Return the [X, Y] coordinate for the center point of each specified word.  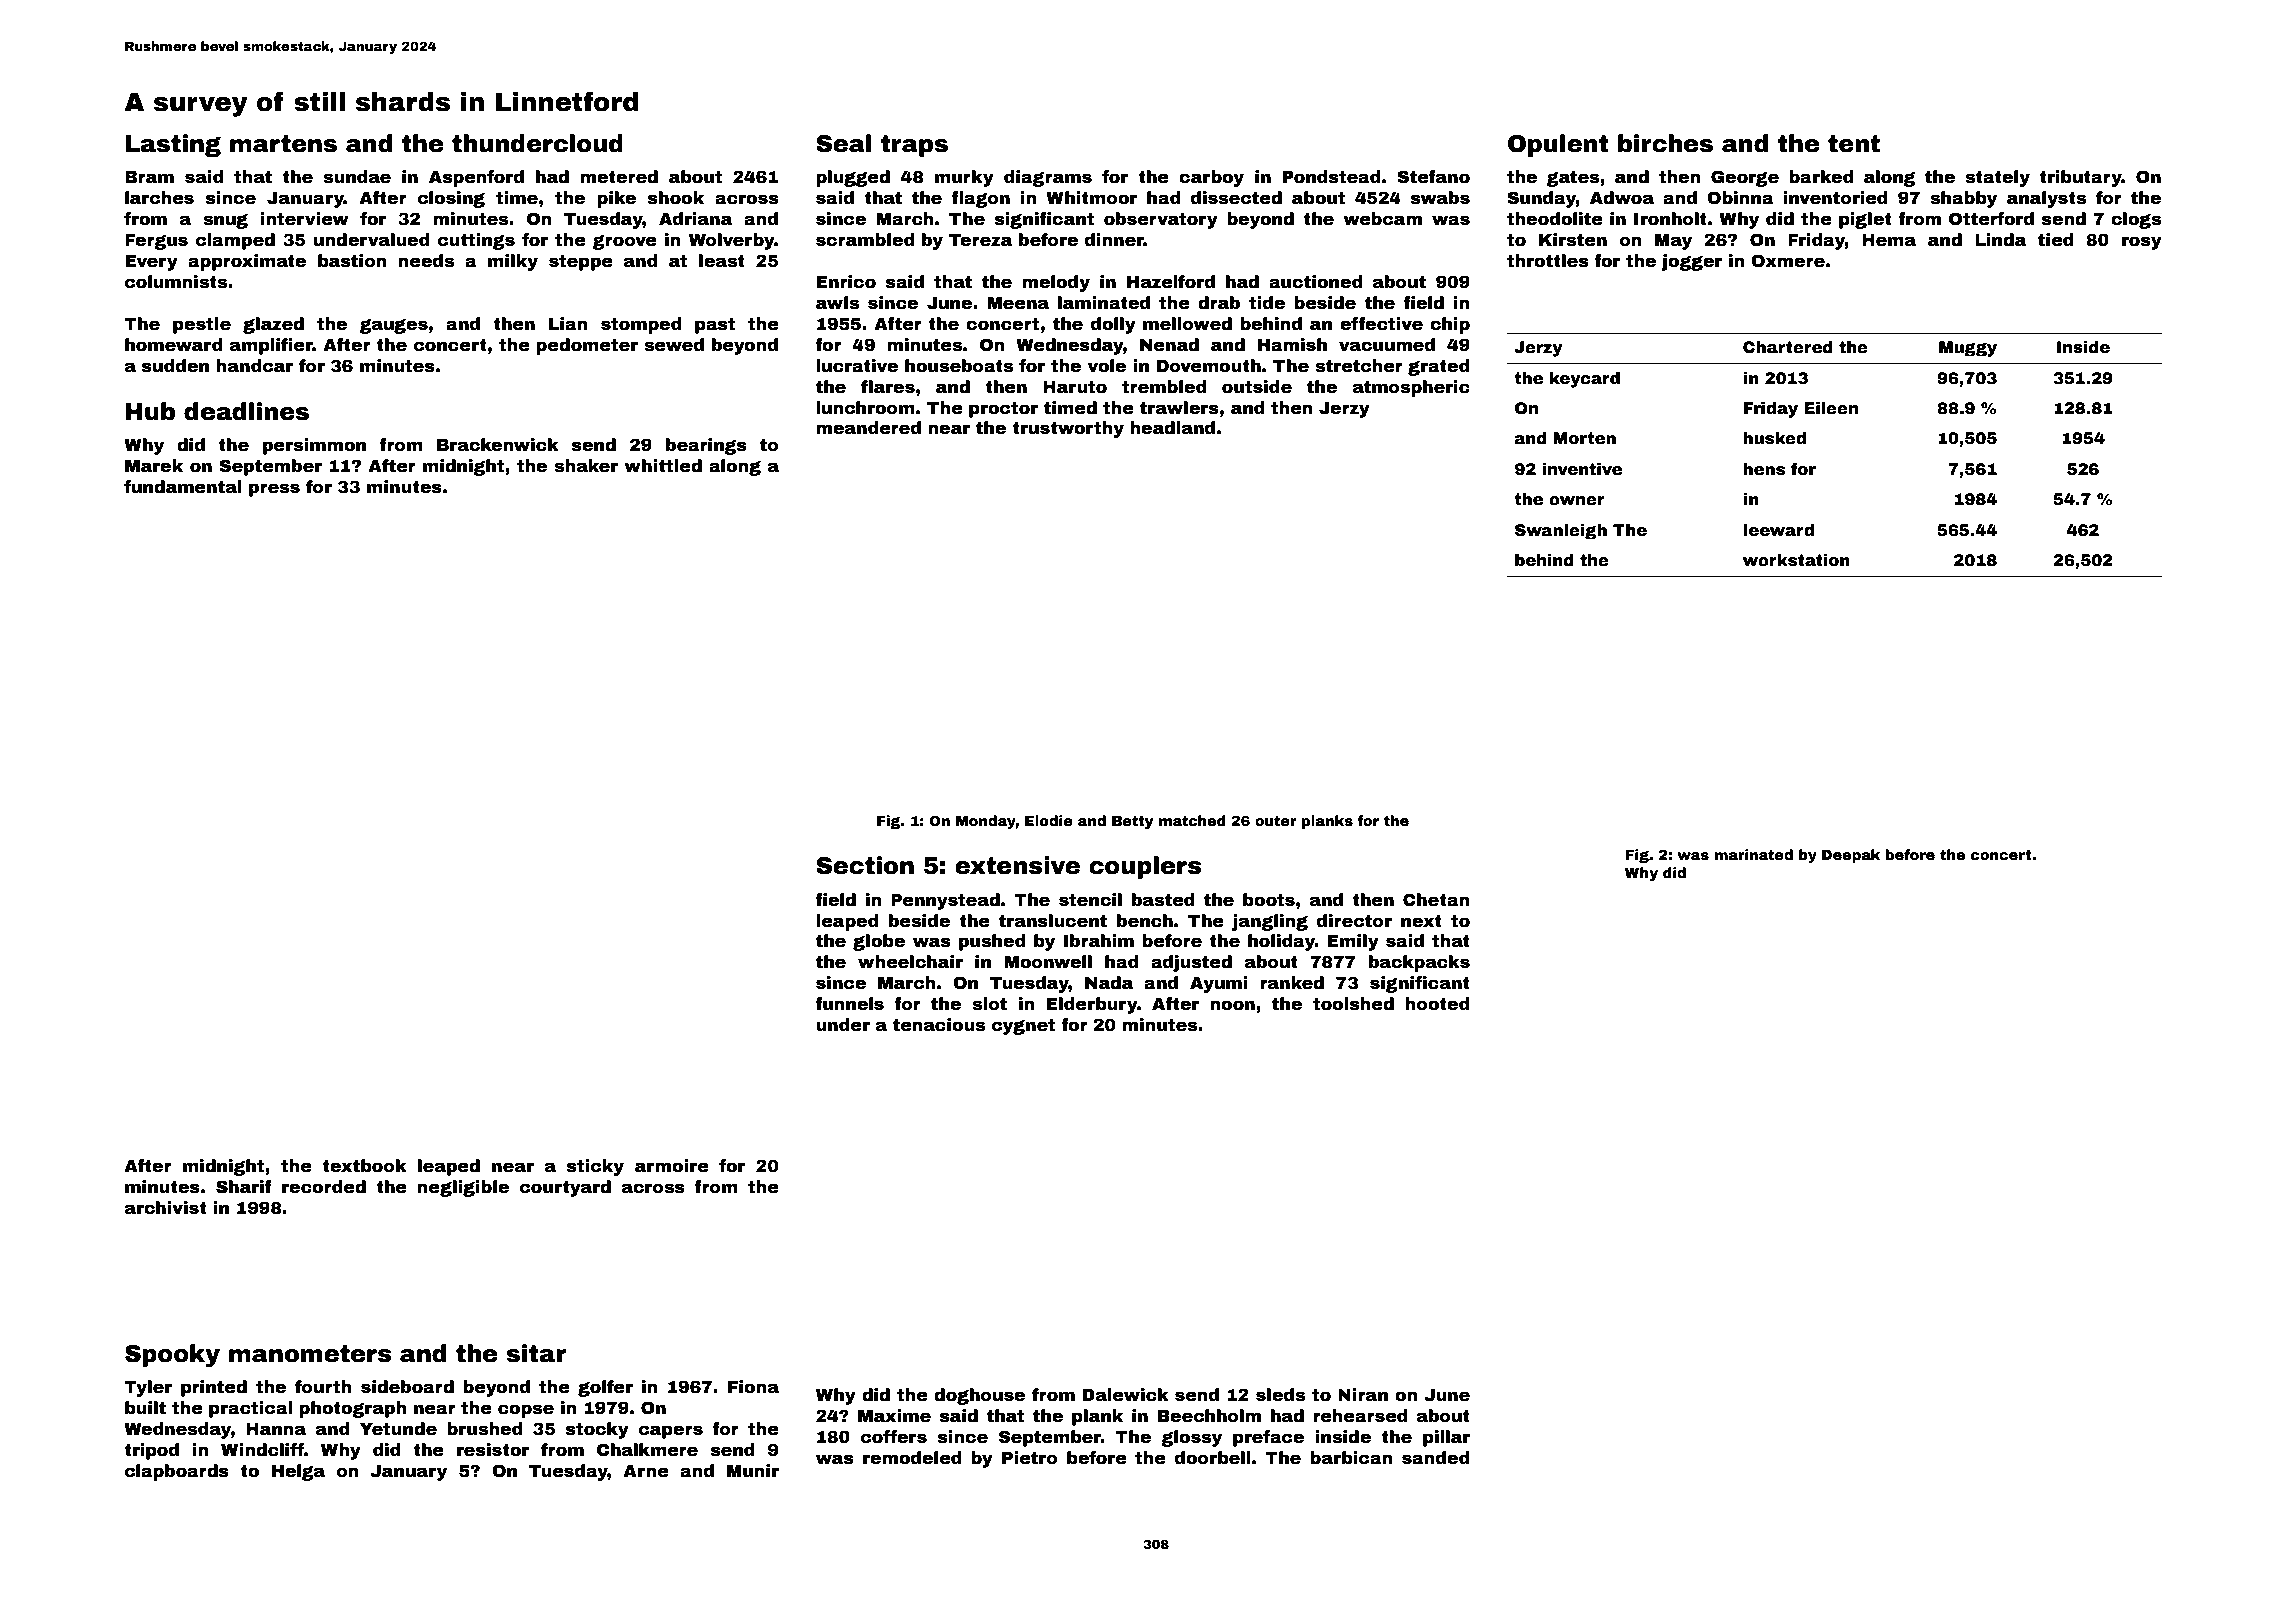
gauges [394, 326]
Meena [1018, 303]
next [1421, 921]
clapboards [177, 1472]
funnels [849, 1004]
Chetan [1436, 900]
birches [1665, 143]
